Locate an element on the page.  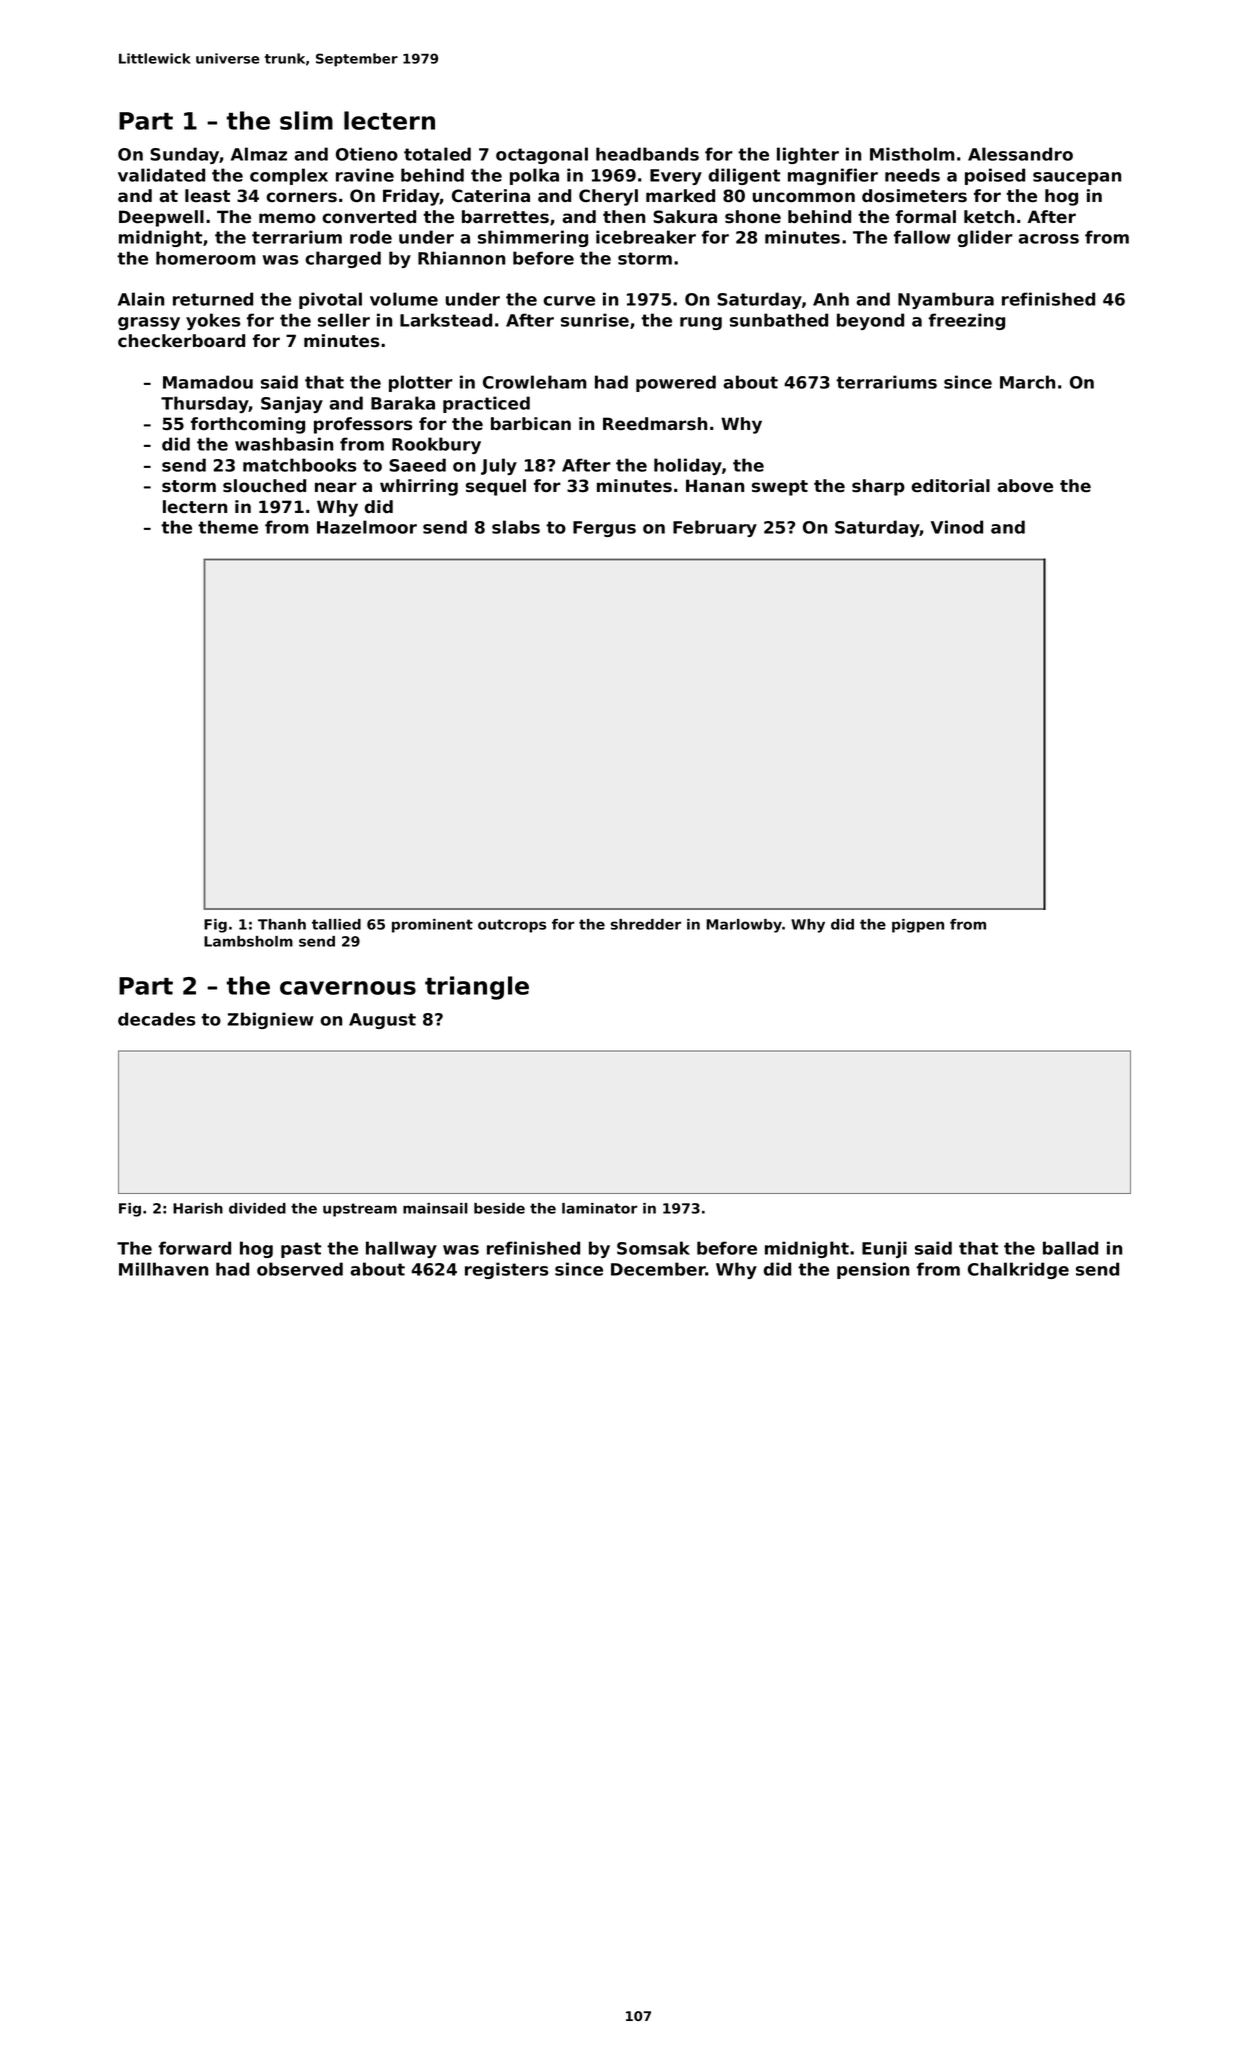
December is located at coordinates (658, 1269).
